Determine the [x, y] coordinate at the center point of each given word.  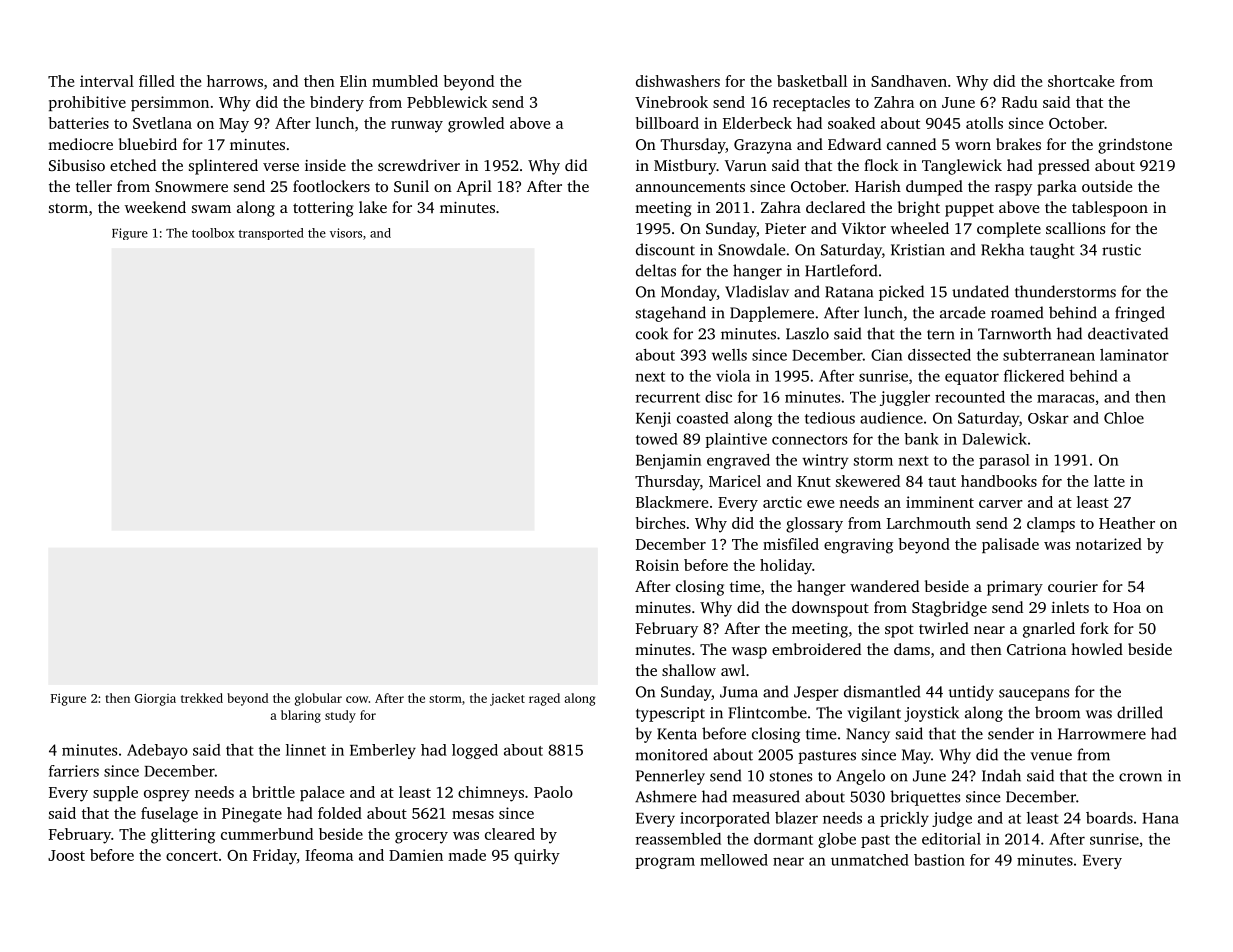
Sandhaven [909, 81]
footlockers [331, 186]
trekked [202, 698]
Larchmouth [929, 523]
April [474, 188]
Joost [66, 855]
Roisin [657, 565]
